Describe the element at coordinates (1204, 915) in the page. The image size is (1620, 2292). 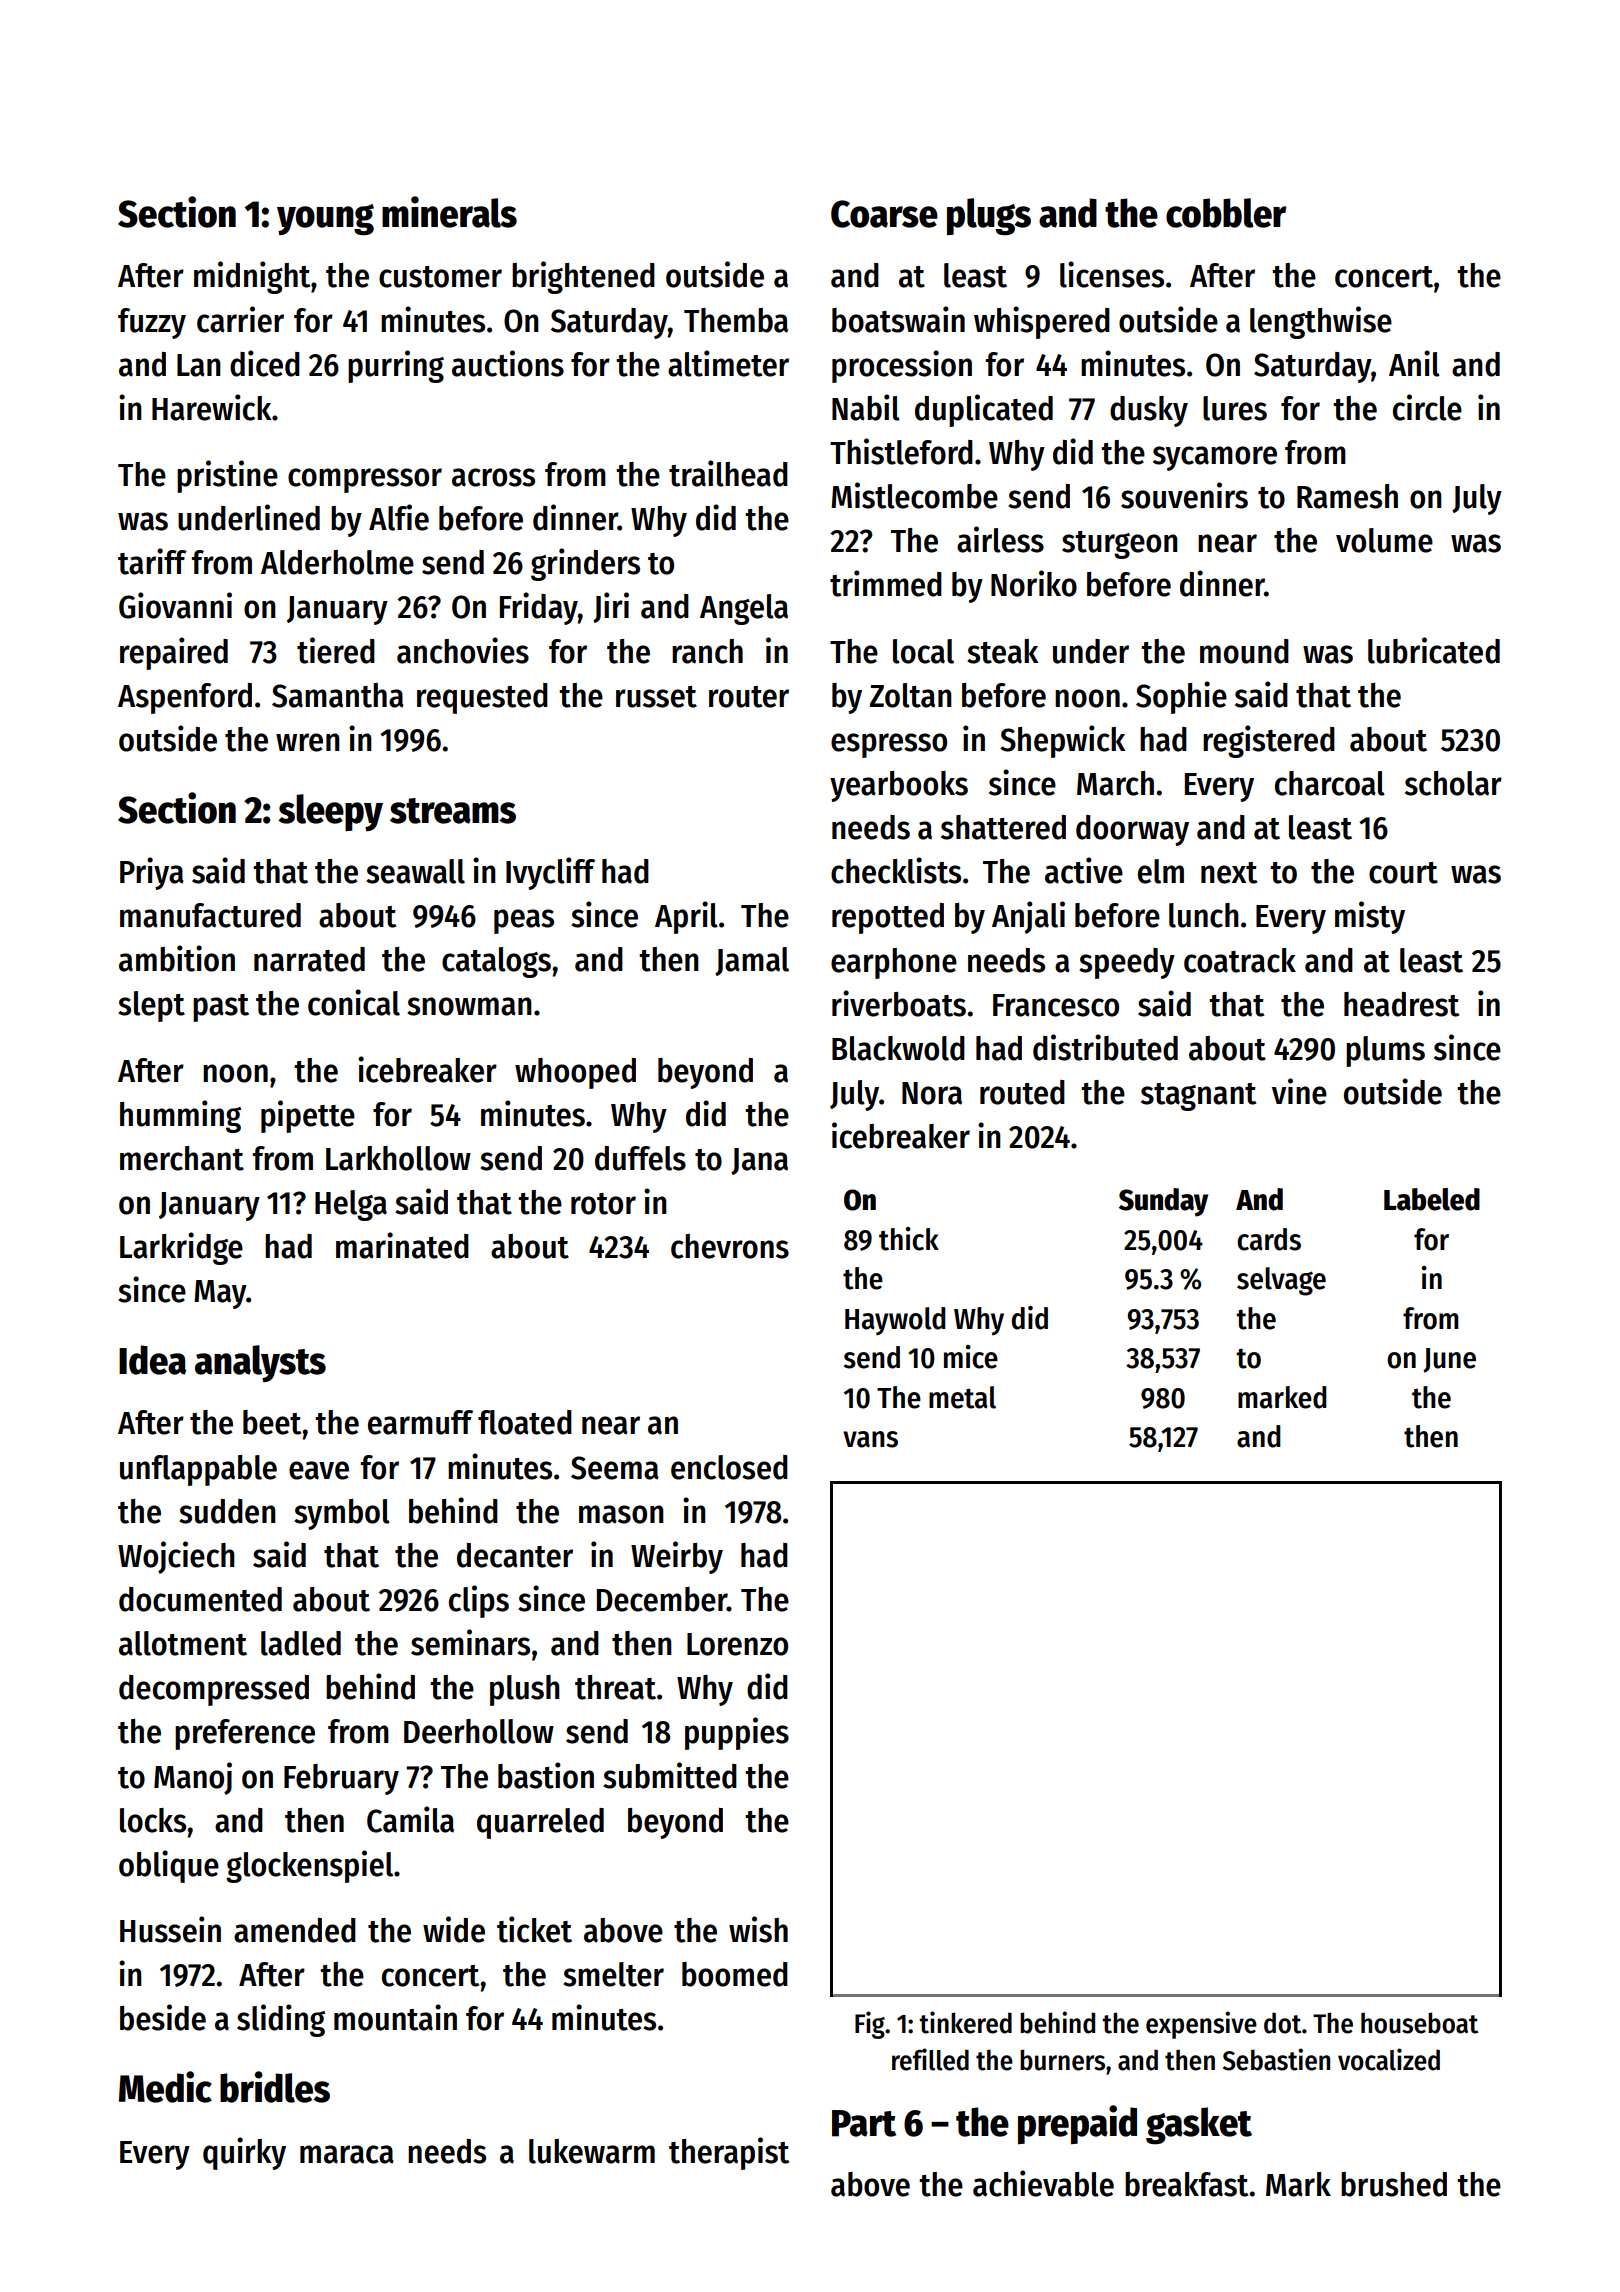
I see `lunch` at that location.
